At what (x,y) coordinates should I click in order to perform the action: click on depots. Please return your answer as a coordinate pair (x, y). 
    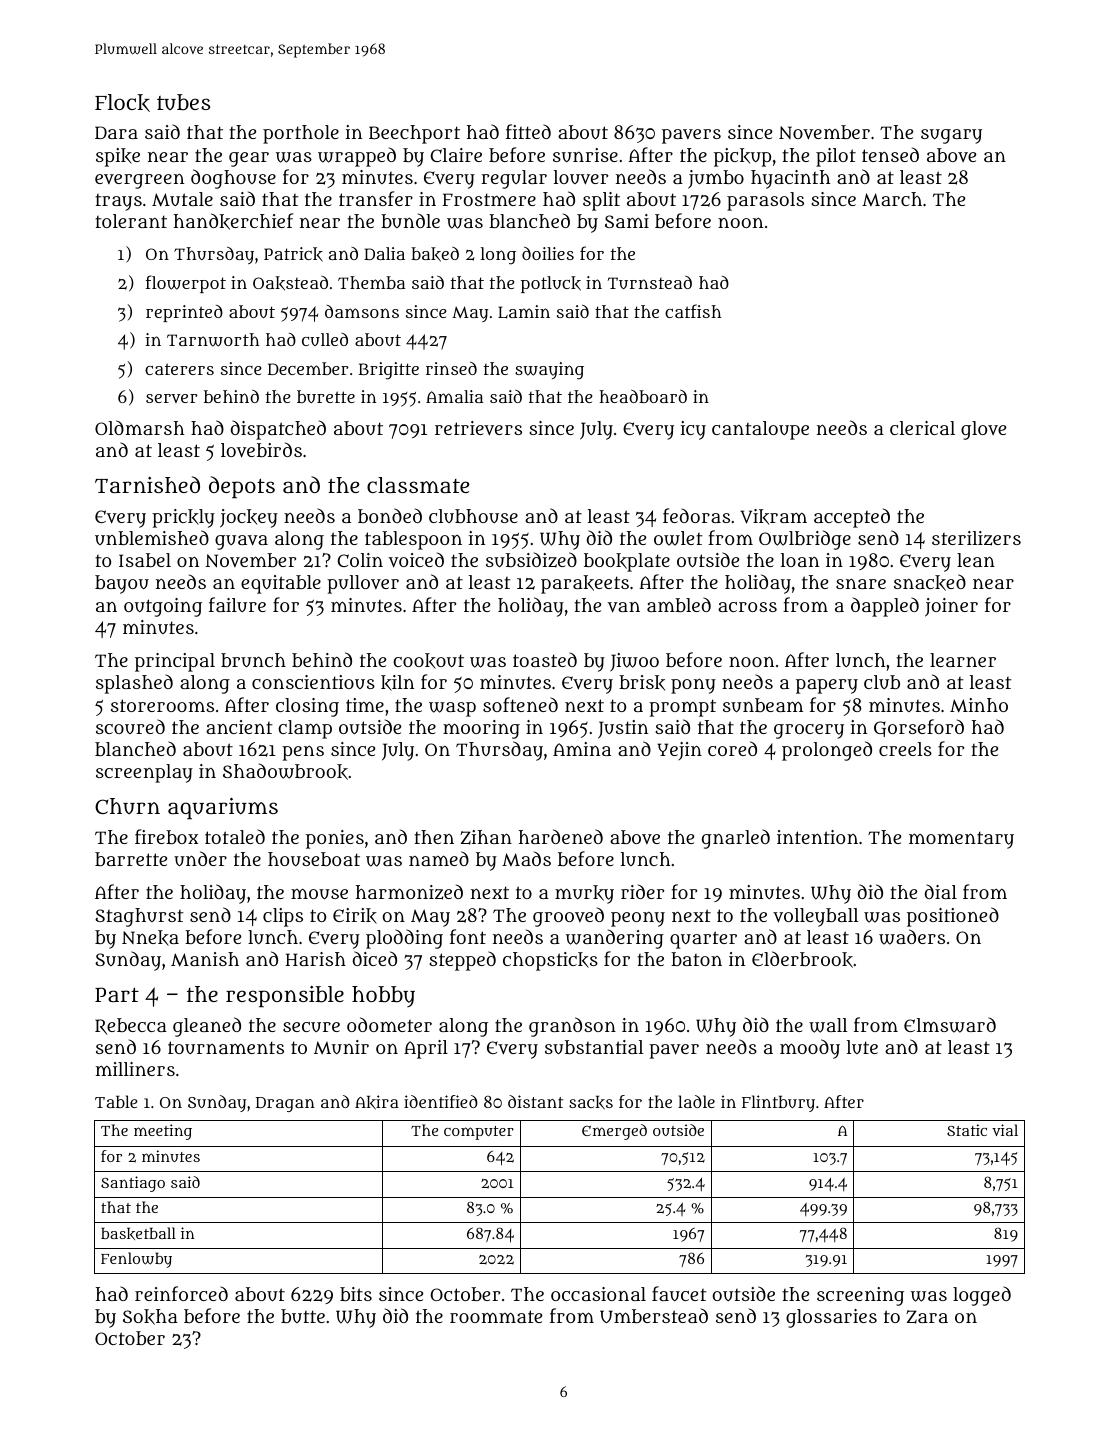
    Looking at the image, I should click on (242, 487).
